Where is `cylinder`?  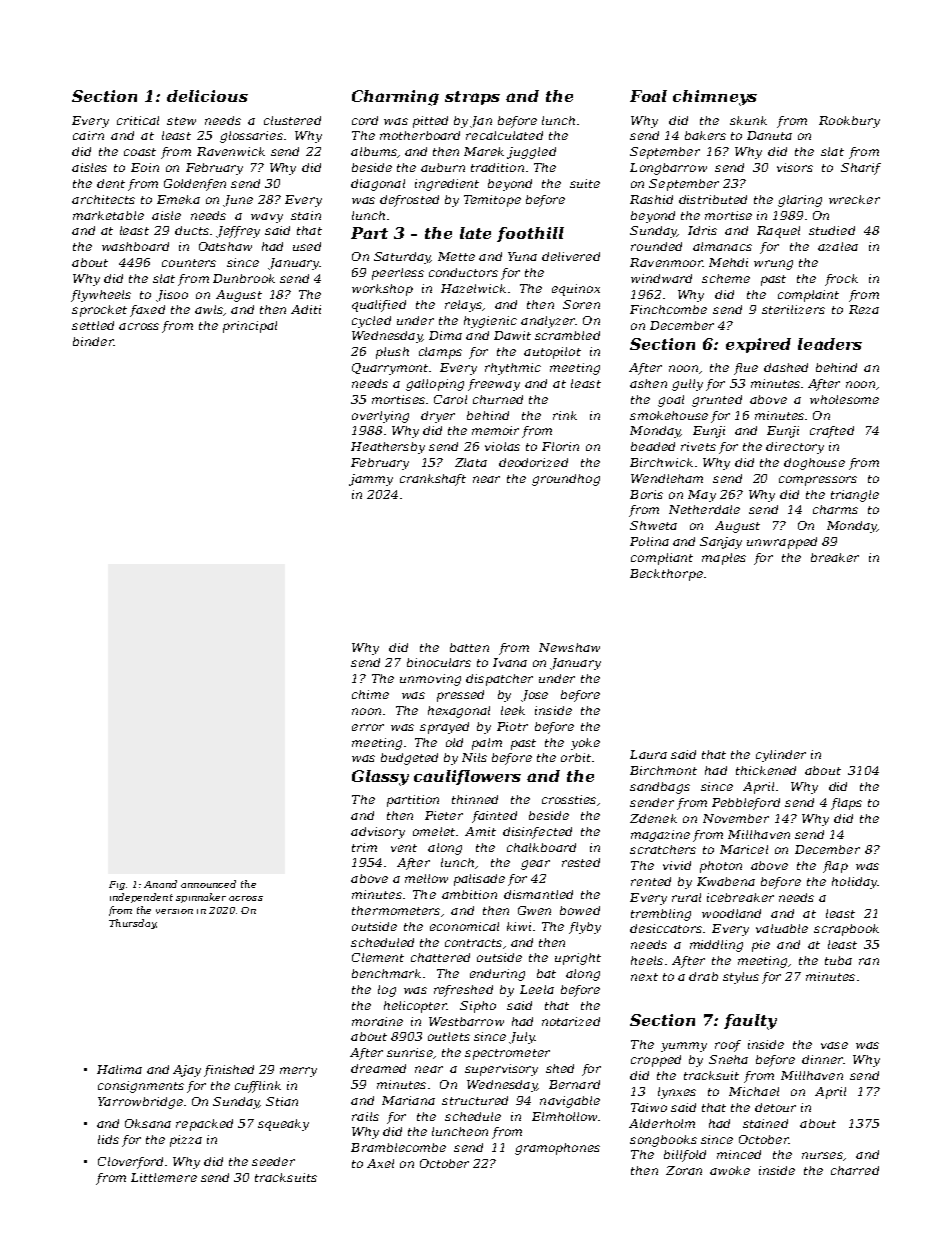 cylinder is located at coordinates (781, 756).
